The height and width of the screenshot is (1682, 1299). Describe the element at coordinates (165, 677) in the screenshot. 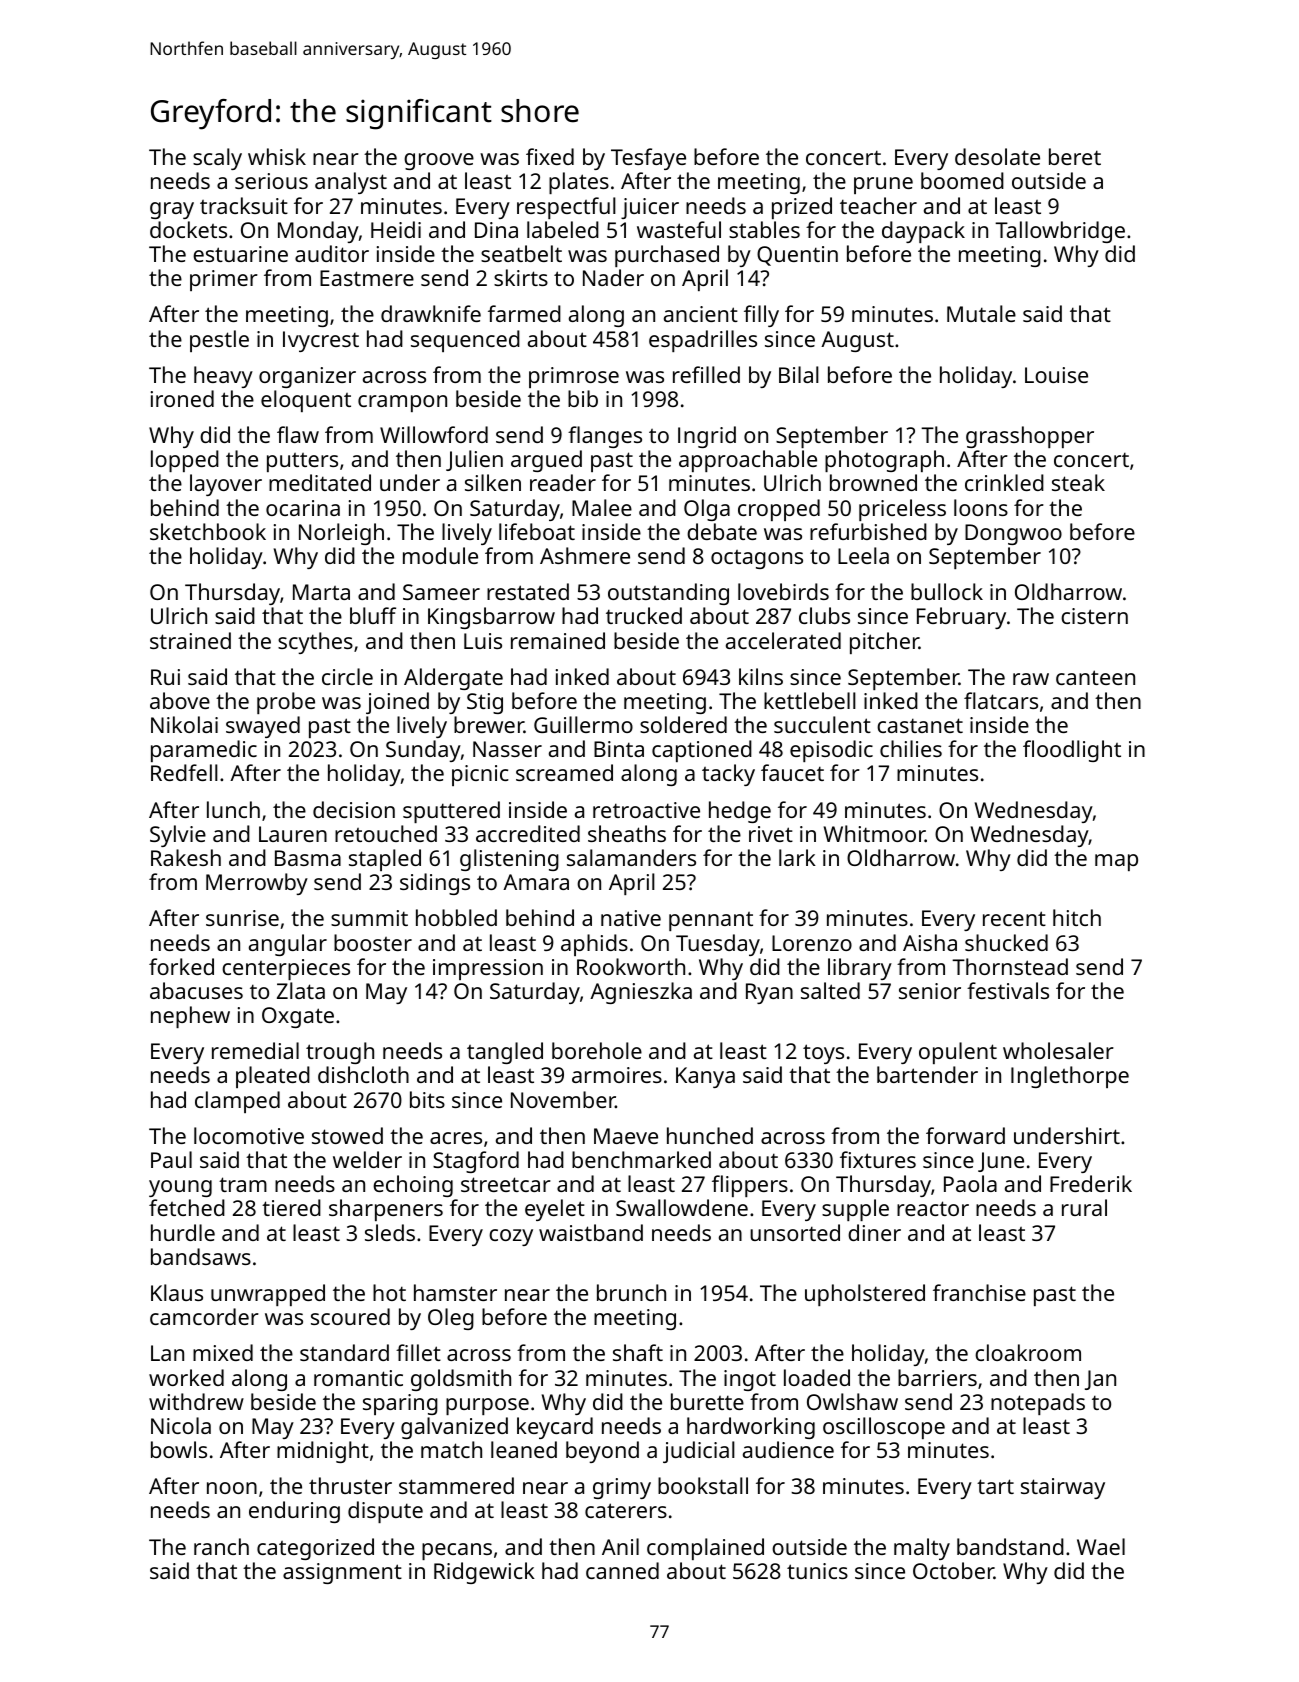

I see `Rui` at that location.
